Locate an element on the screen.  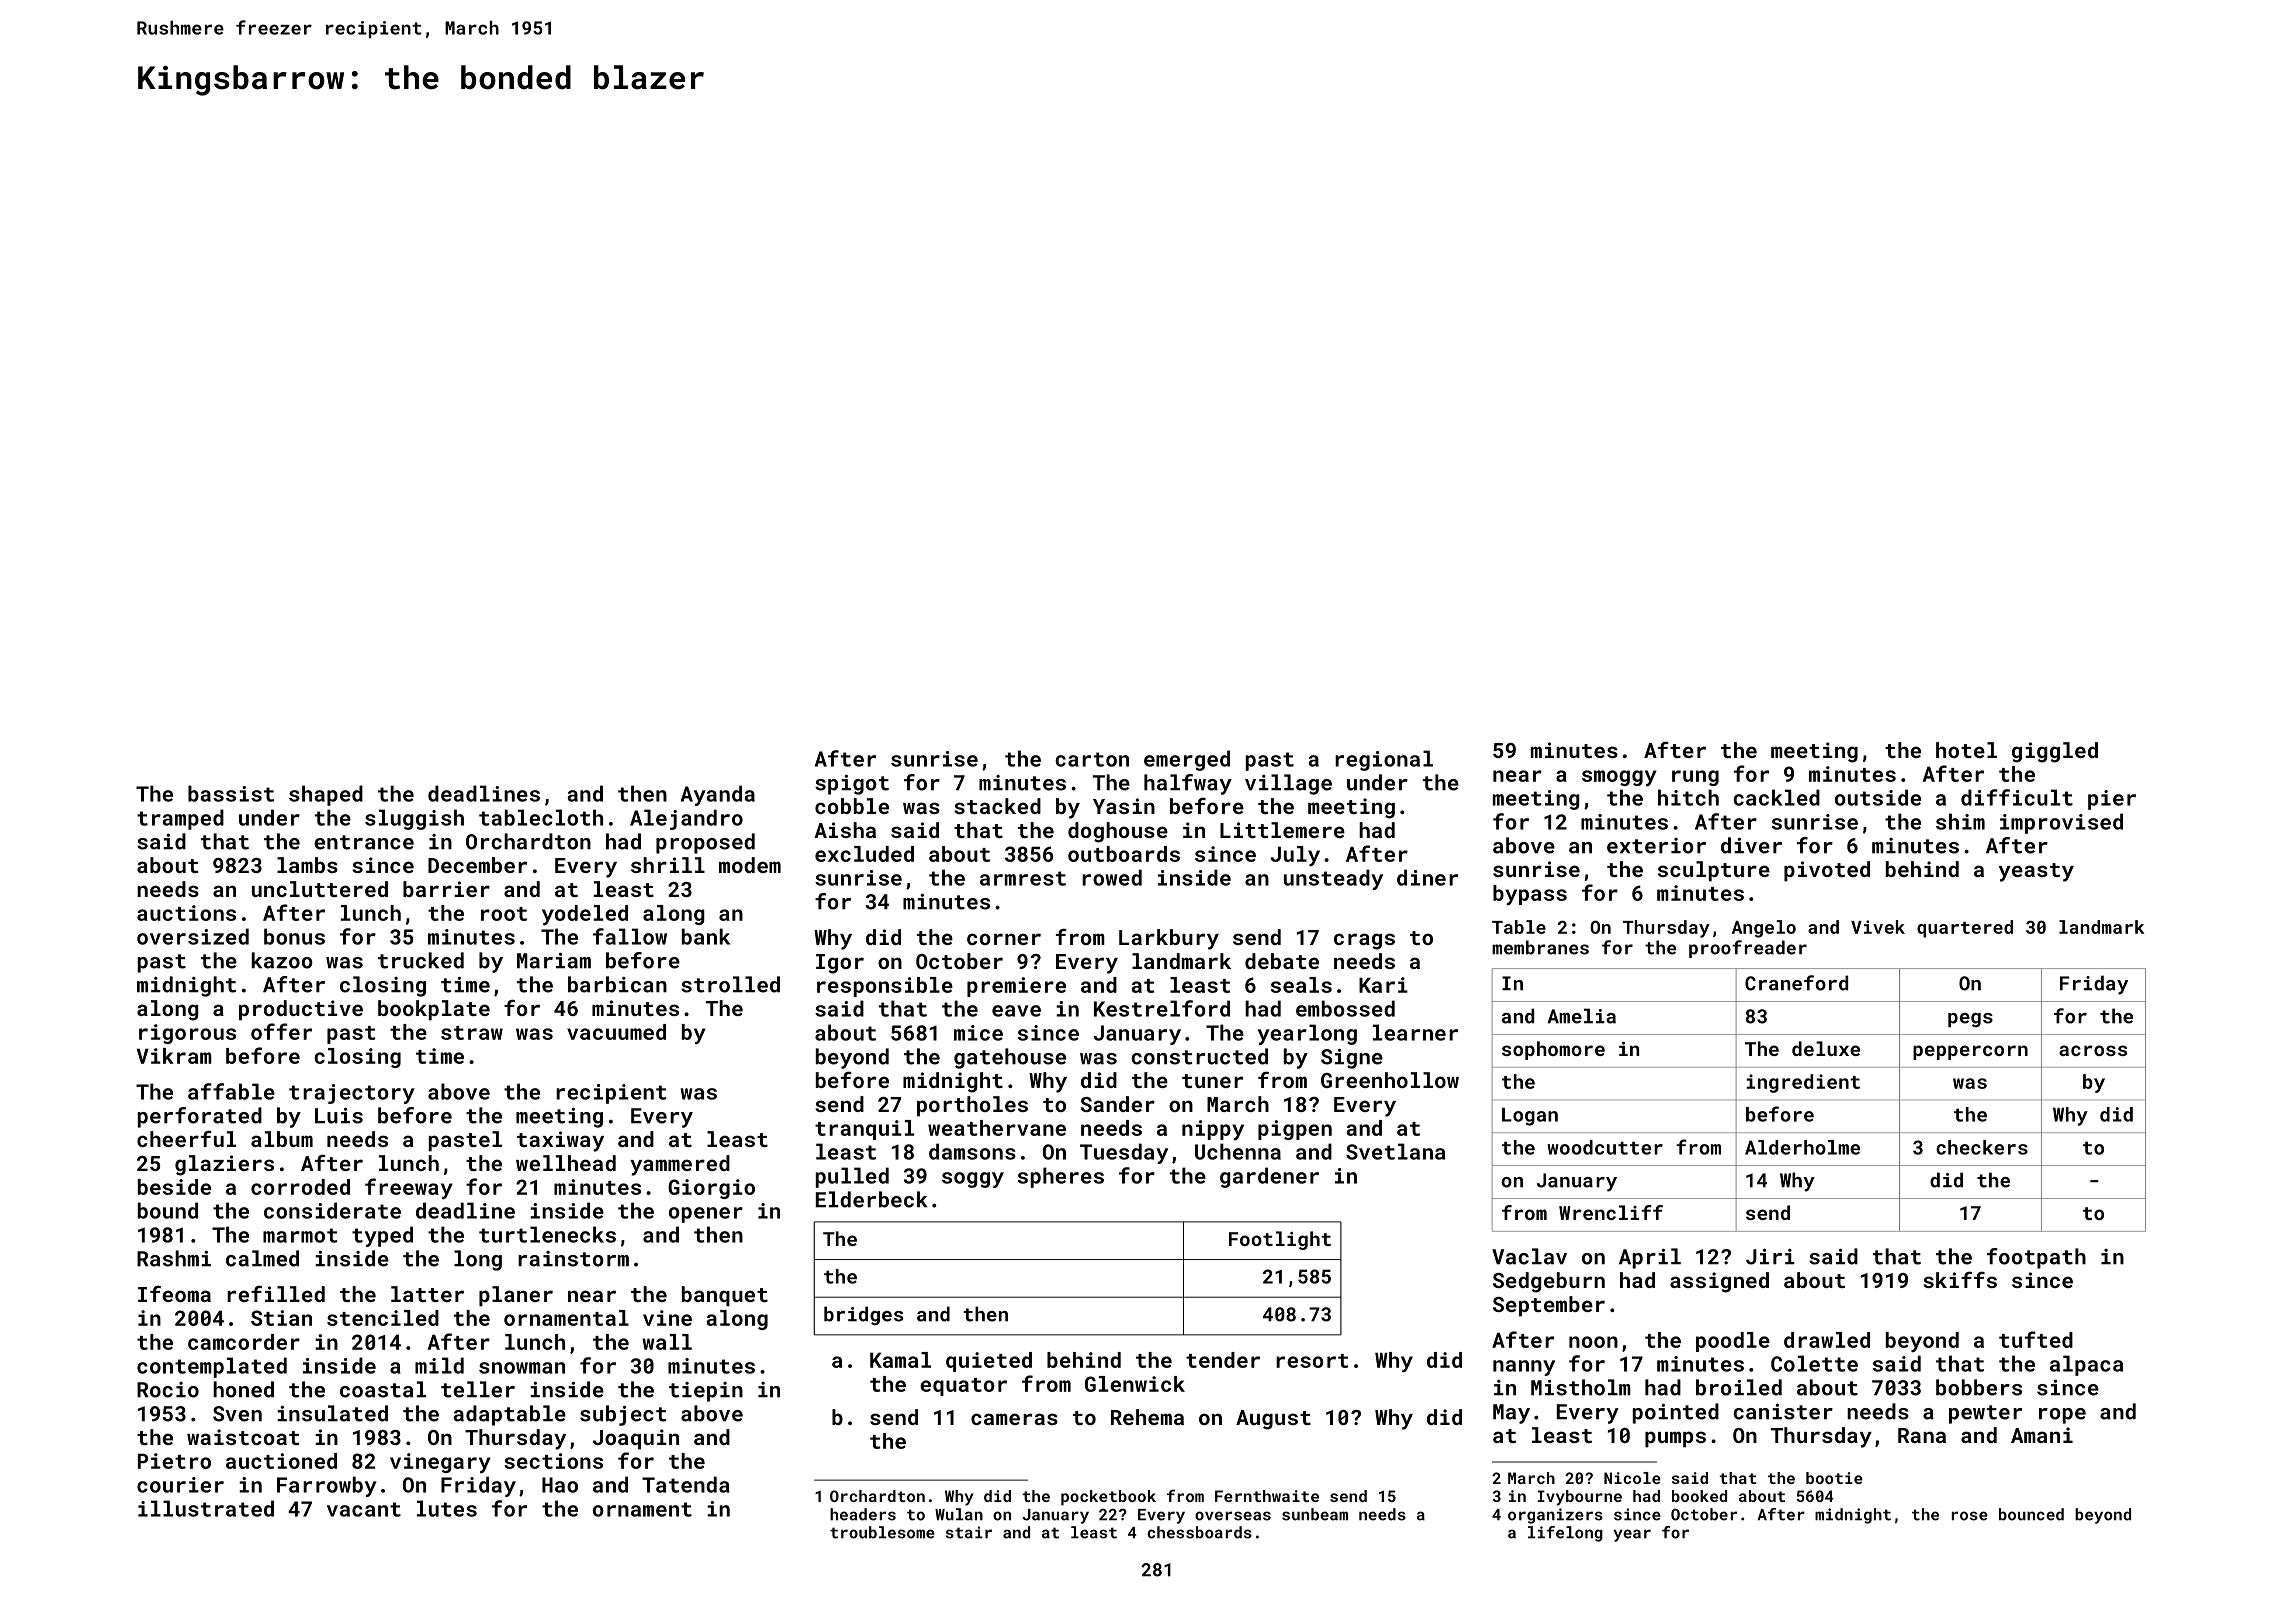
shaped is located at coordinates (326, 795).
